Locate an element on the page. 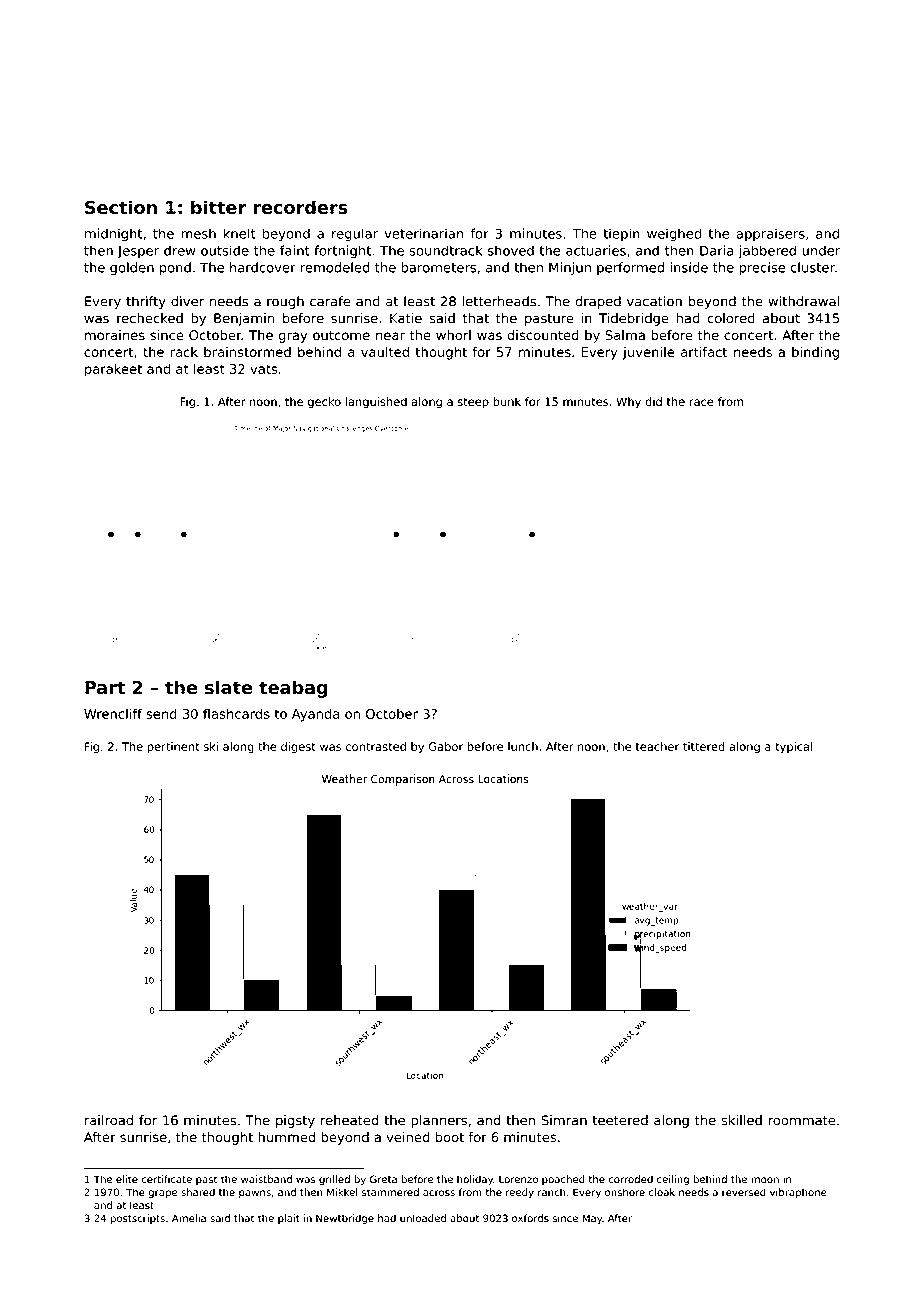 Image resolution: width=924 pixels, height=1308 pixels. railroad is located at coordinates (109, 1120).
